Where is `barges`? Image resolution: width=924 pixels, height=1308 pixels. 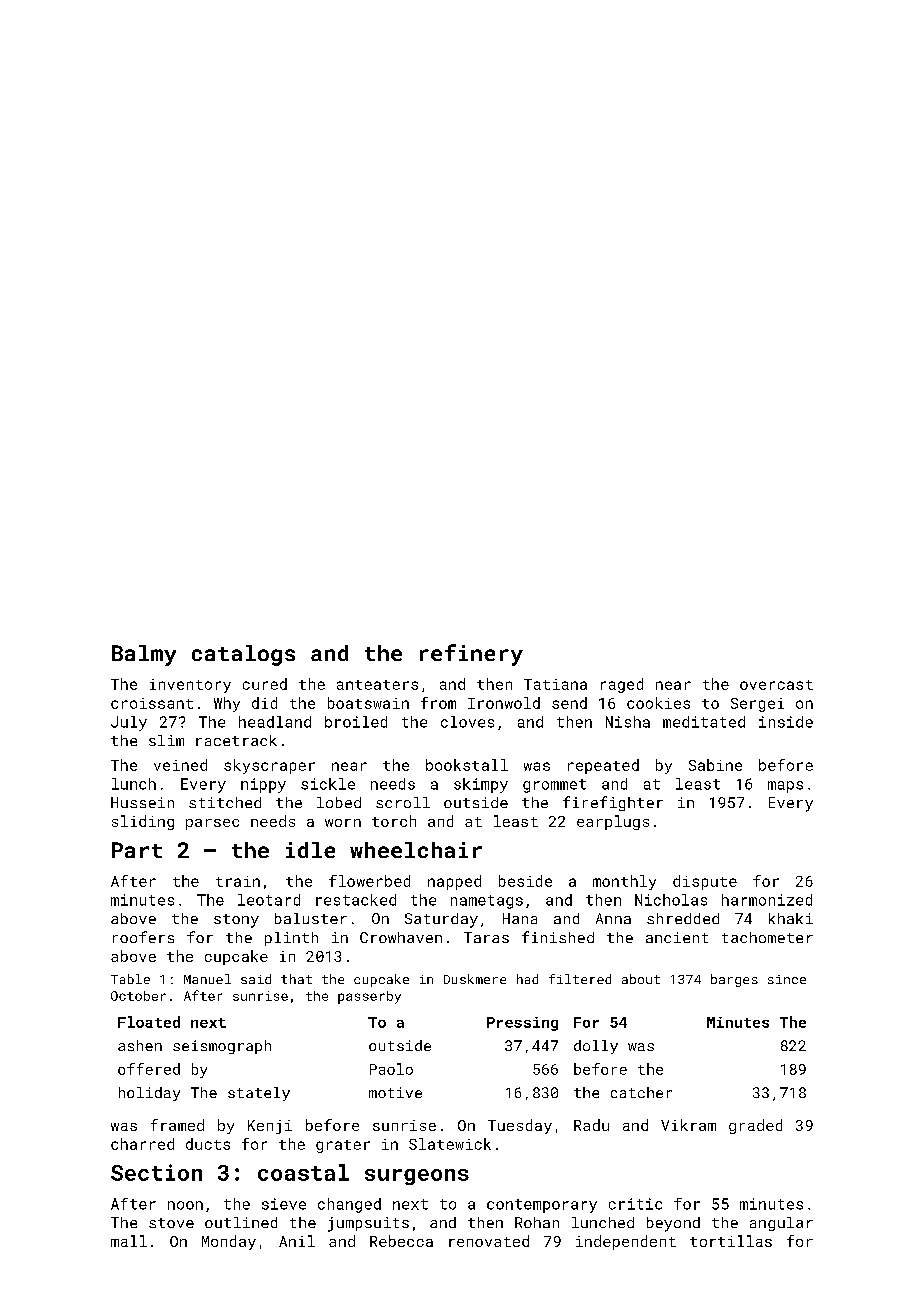
barges is located at coordinates (734, 980).
